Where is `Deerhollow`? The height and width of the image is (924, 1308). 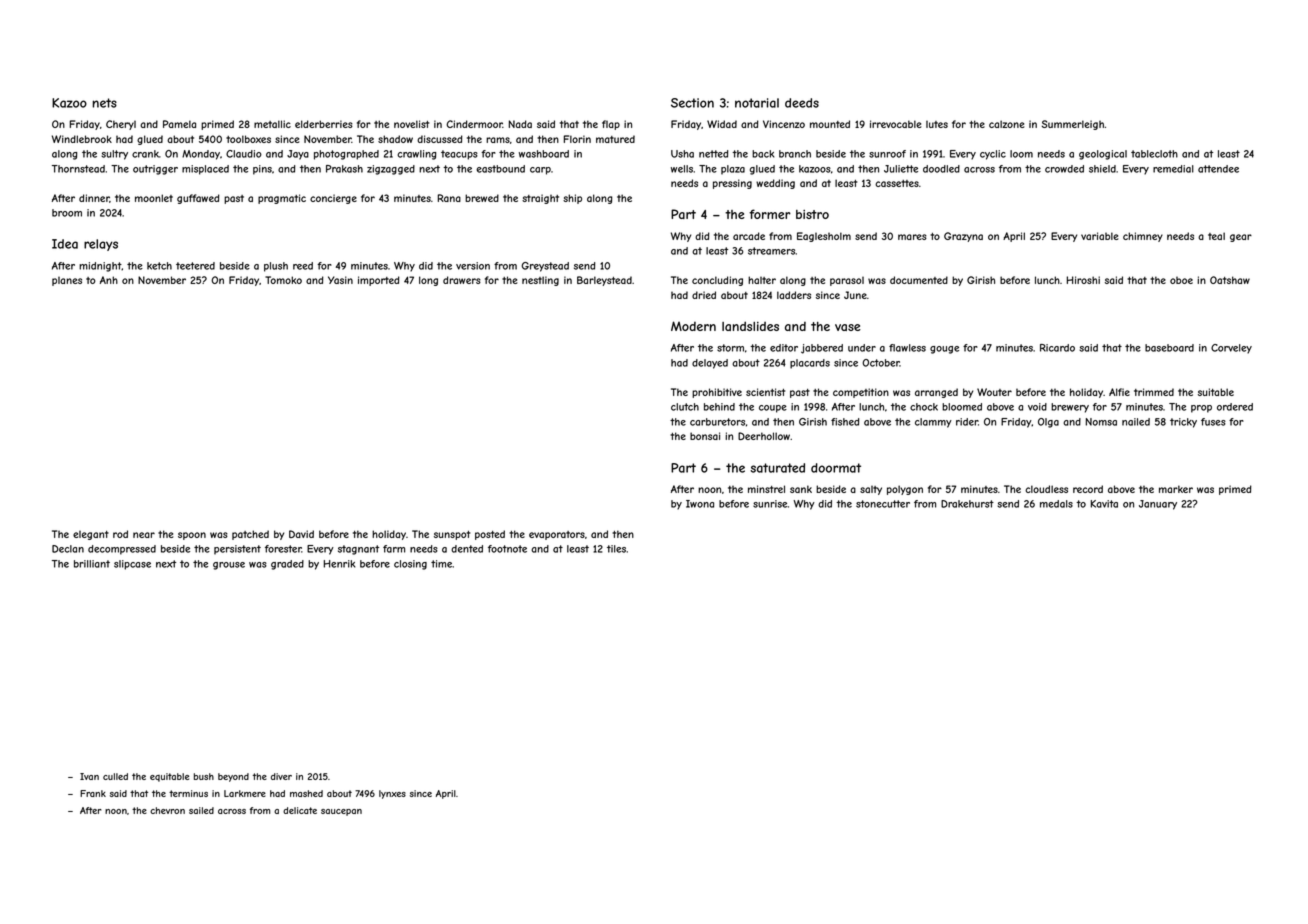 Deerhollow is located at coordinates (764, 436).
